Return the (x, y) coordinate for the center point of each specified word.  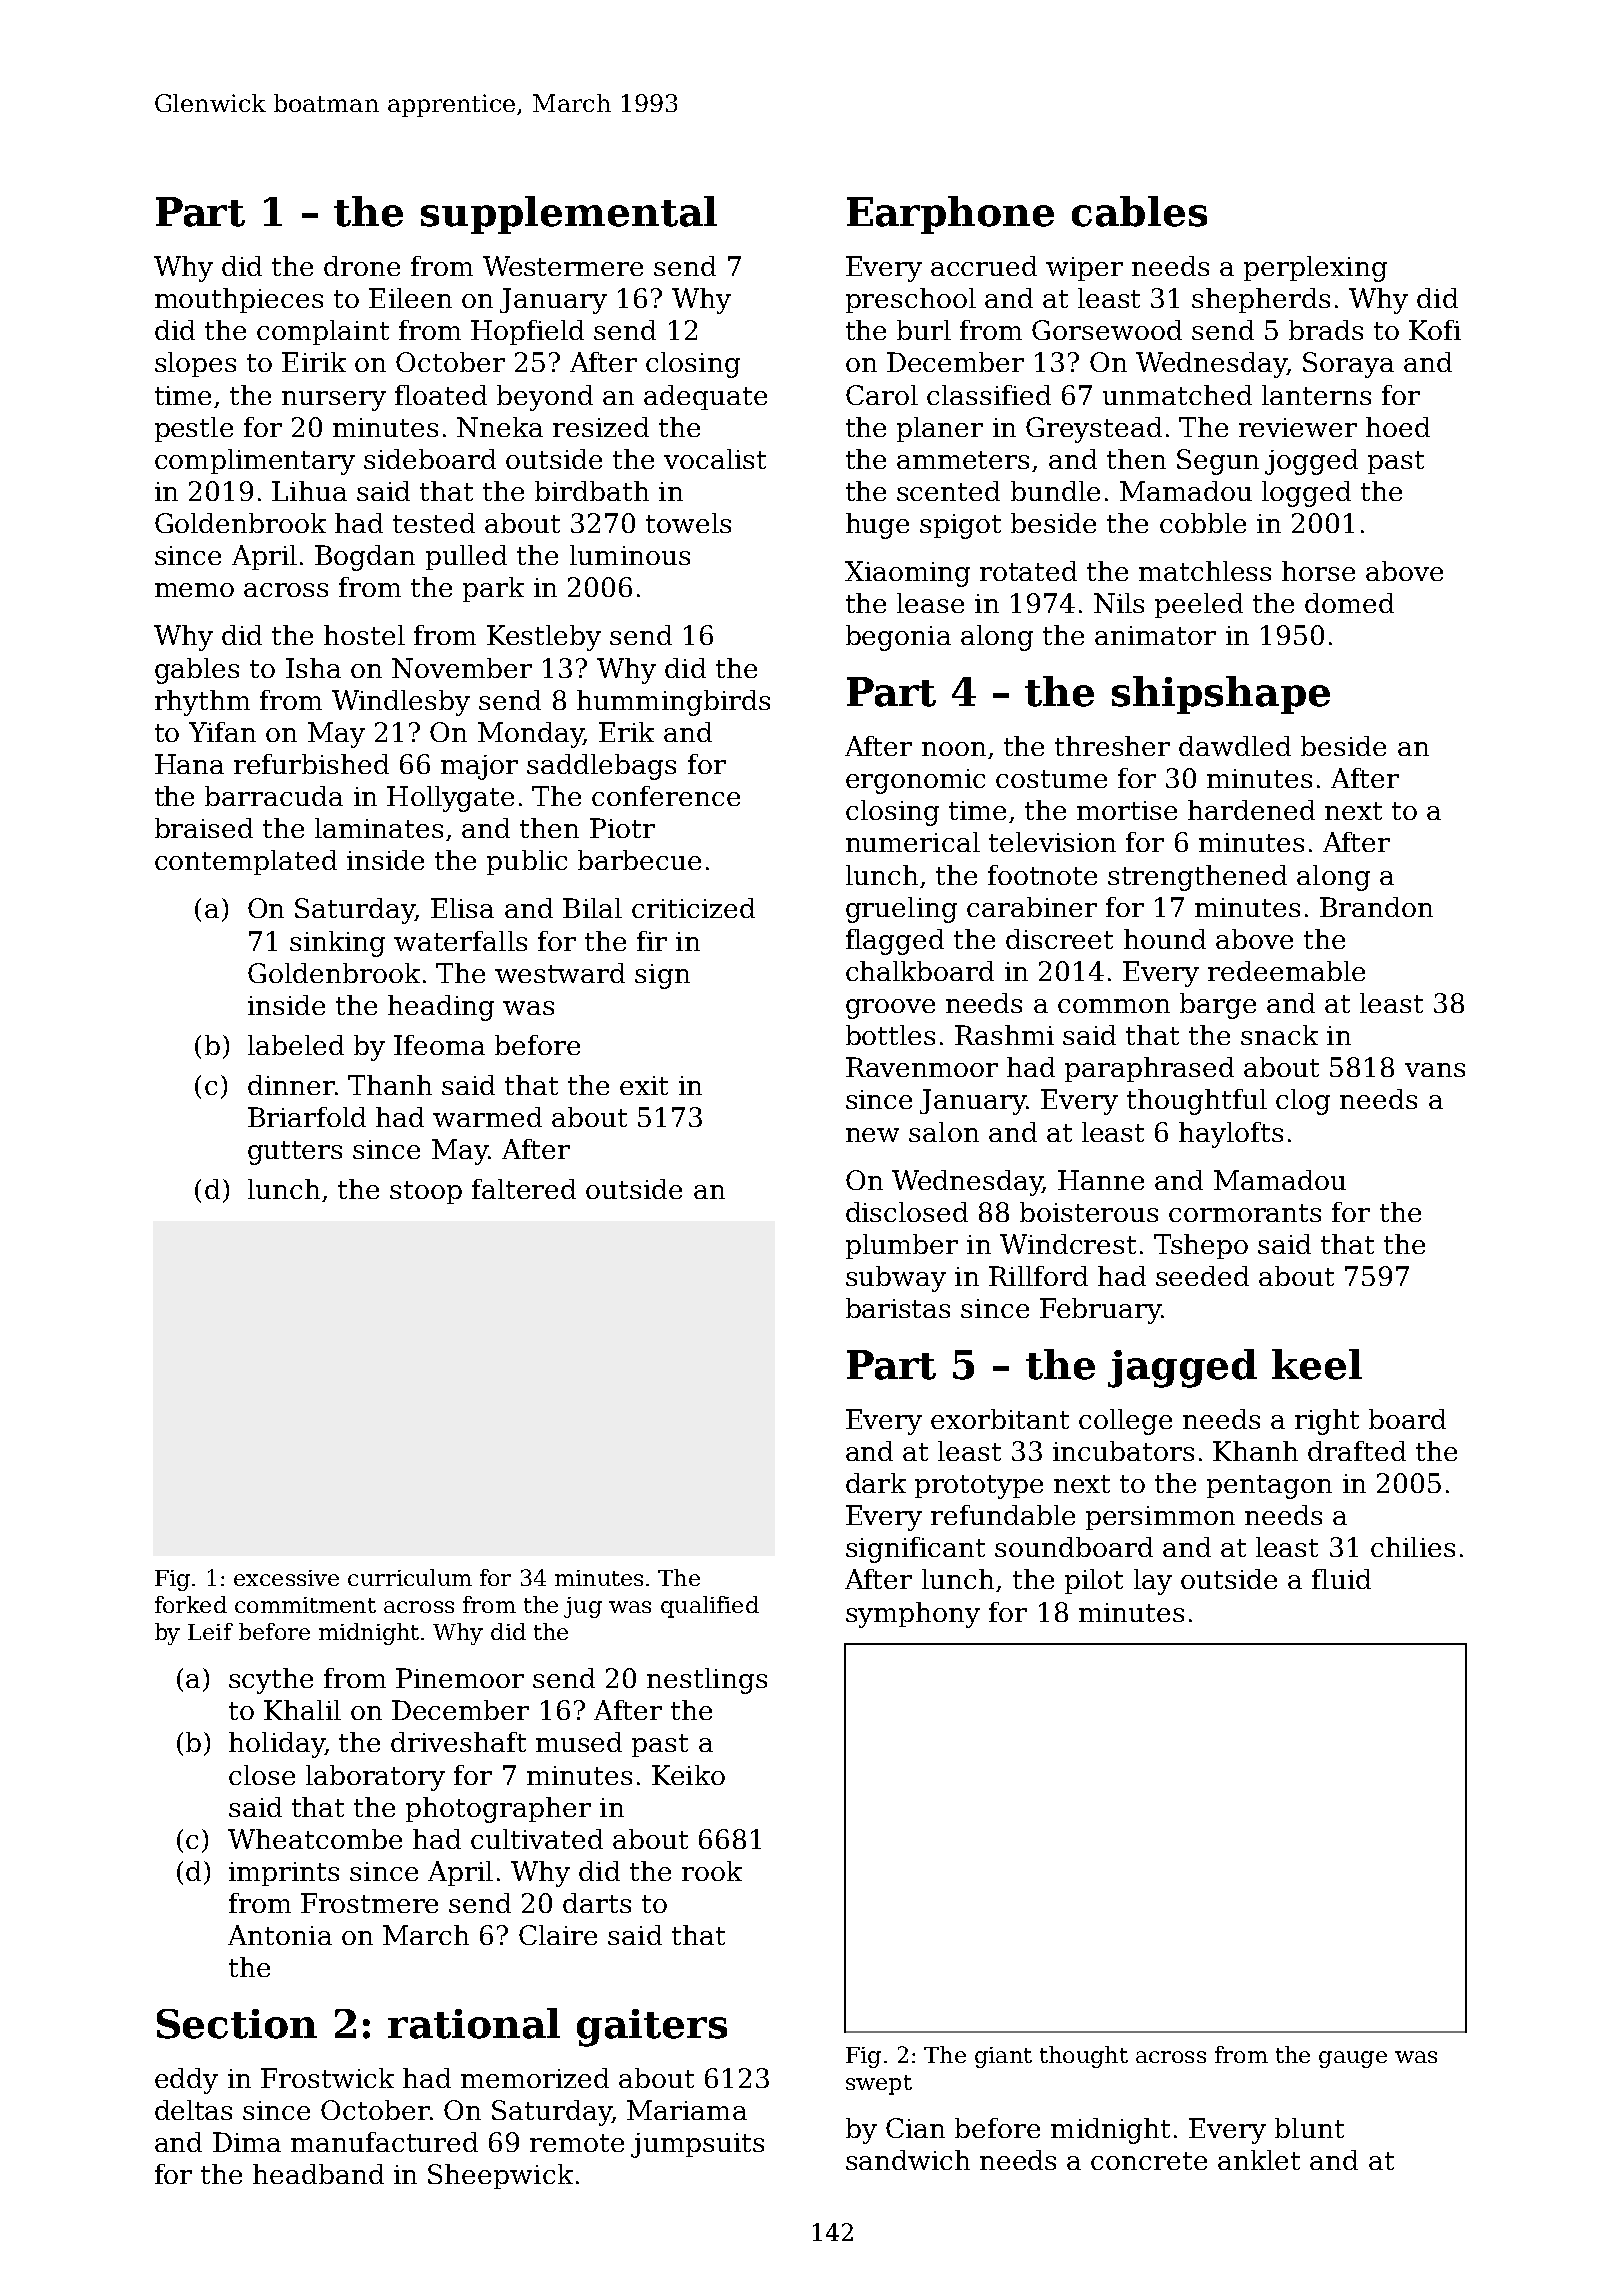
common (1114, 1006)
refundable (1003, 1515)
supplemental (569, 215)
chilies (1413, 1547)
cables (1139, 211)
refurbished (311, 764)
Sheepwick (500, 2176)
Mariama (687, 2110)
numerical (913, 842)
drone (362, 266)
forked (191, 1604)
